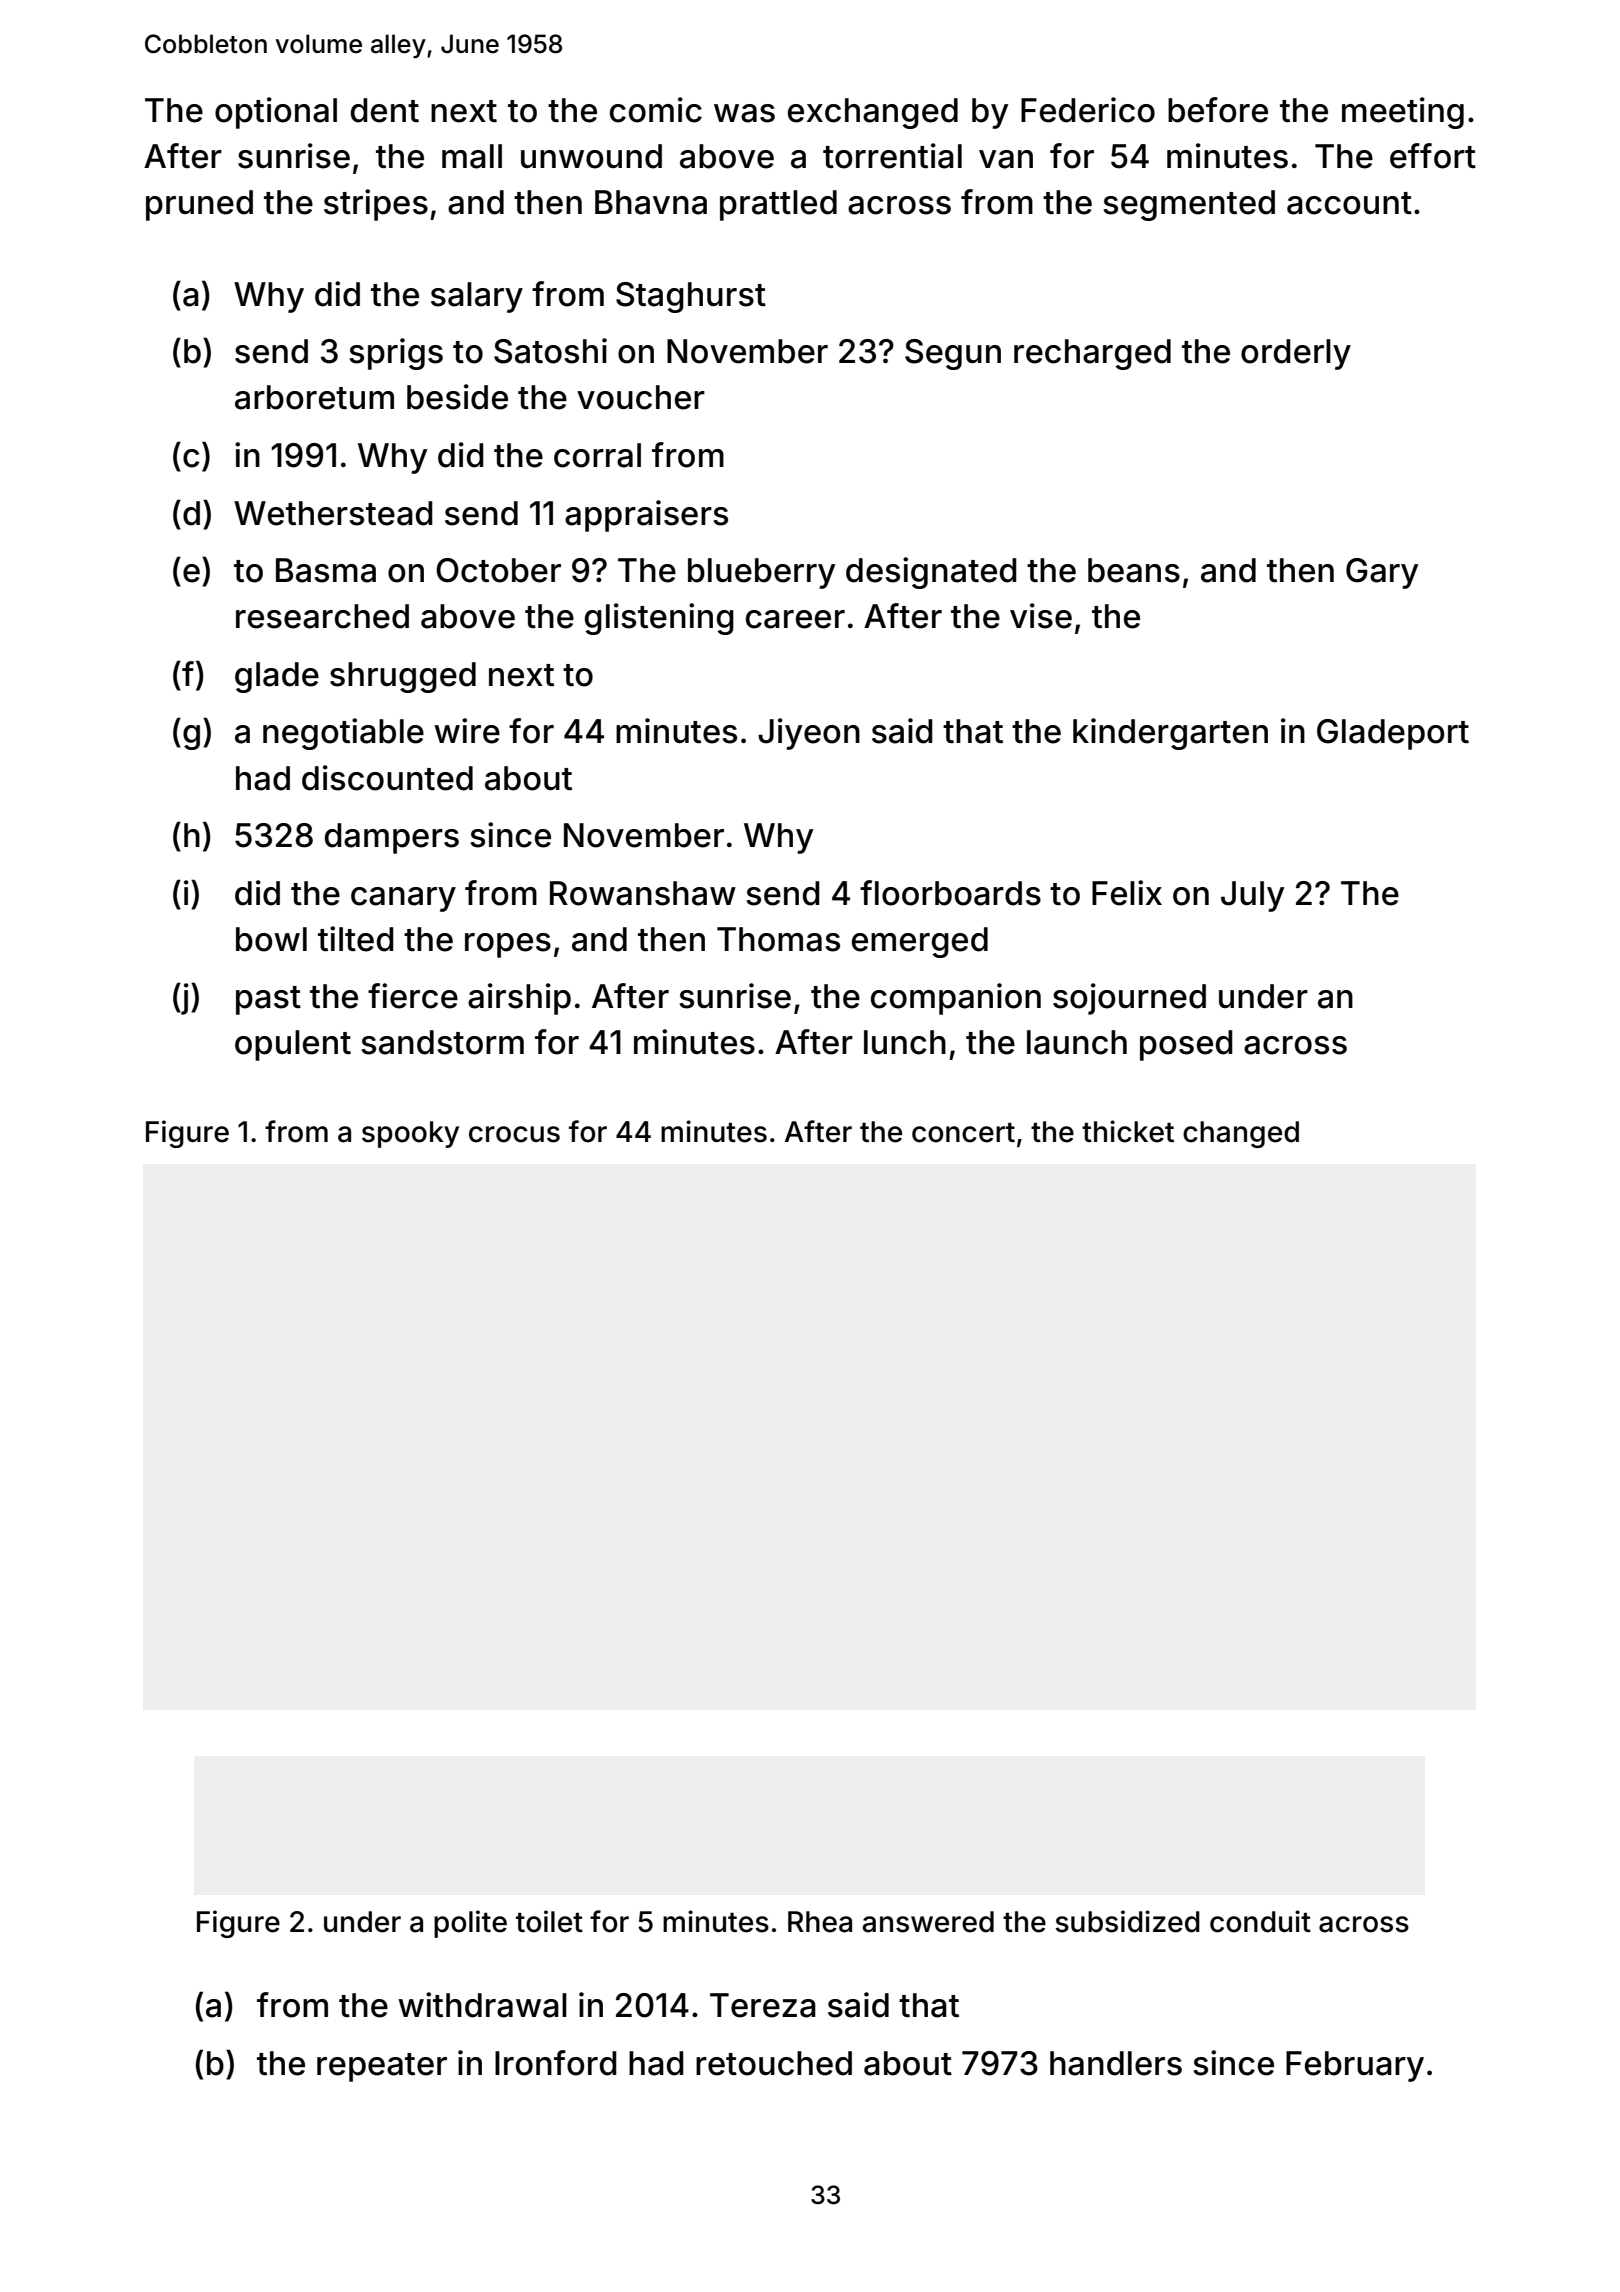  What do you see at coordinates (1116, 2063) in the screenshot?
I see `handlers` at bounding box center [1116, 2063].
